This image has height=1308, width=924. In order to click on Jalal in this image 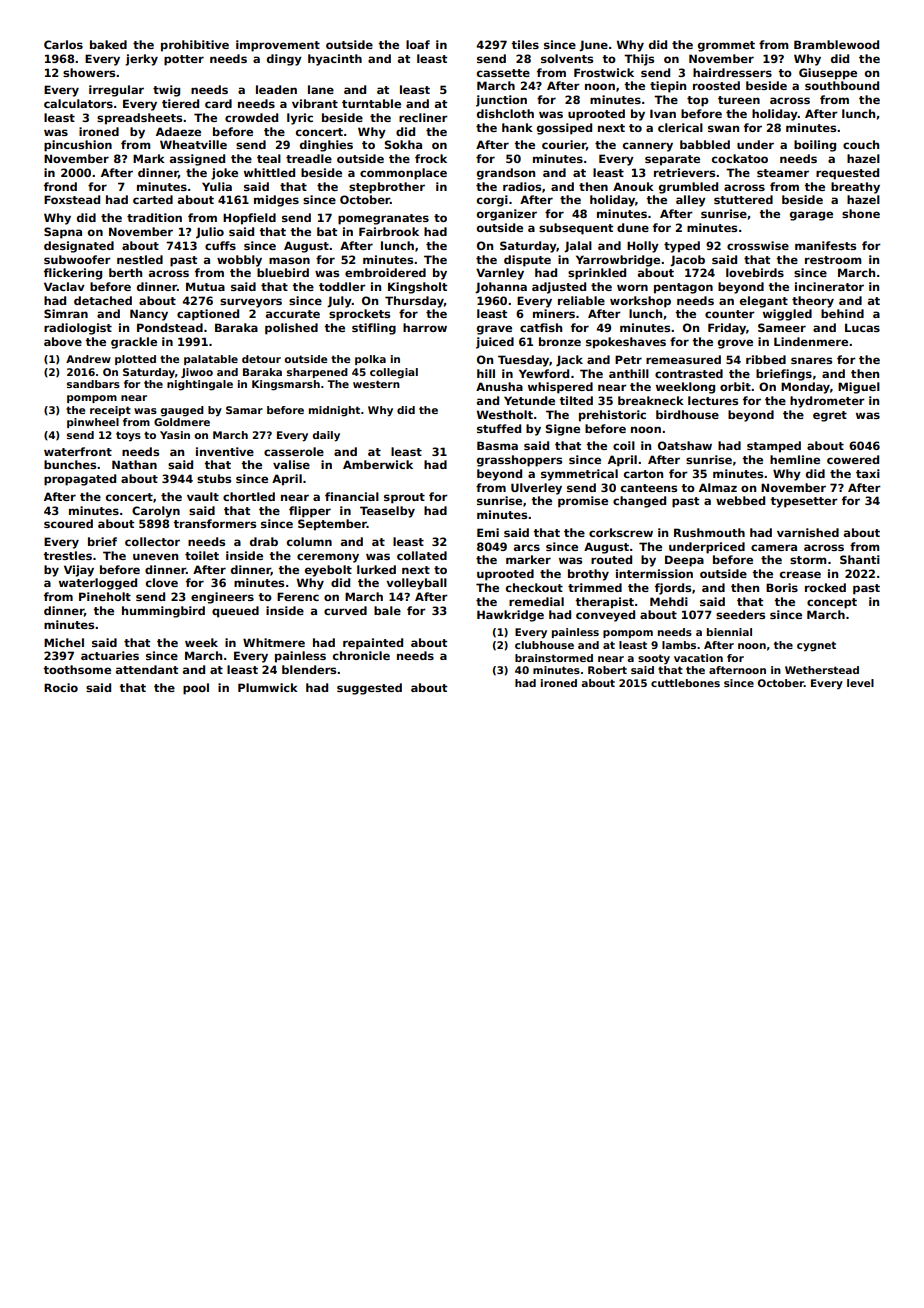, I will do `click(578, 247)`.
